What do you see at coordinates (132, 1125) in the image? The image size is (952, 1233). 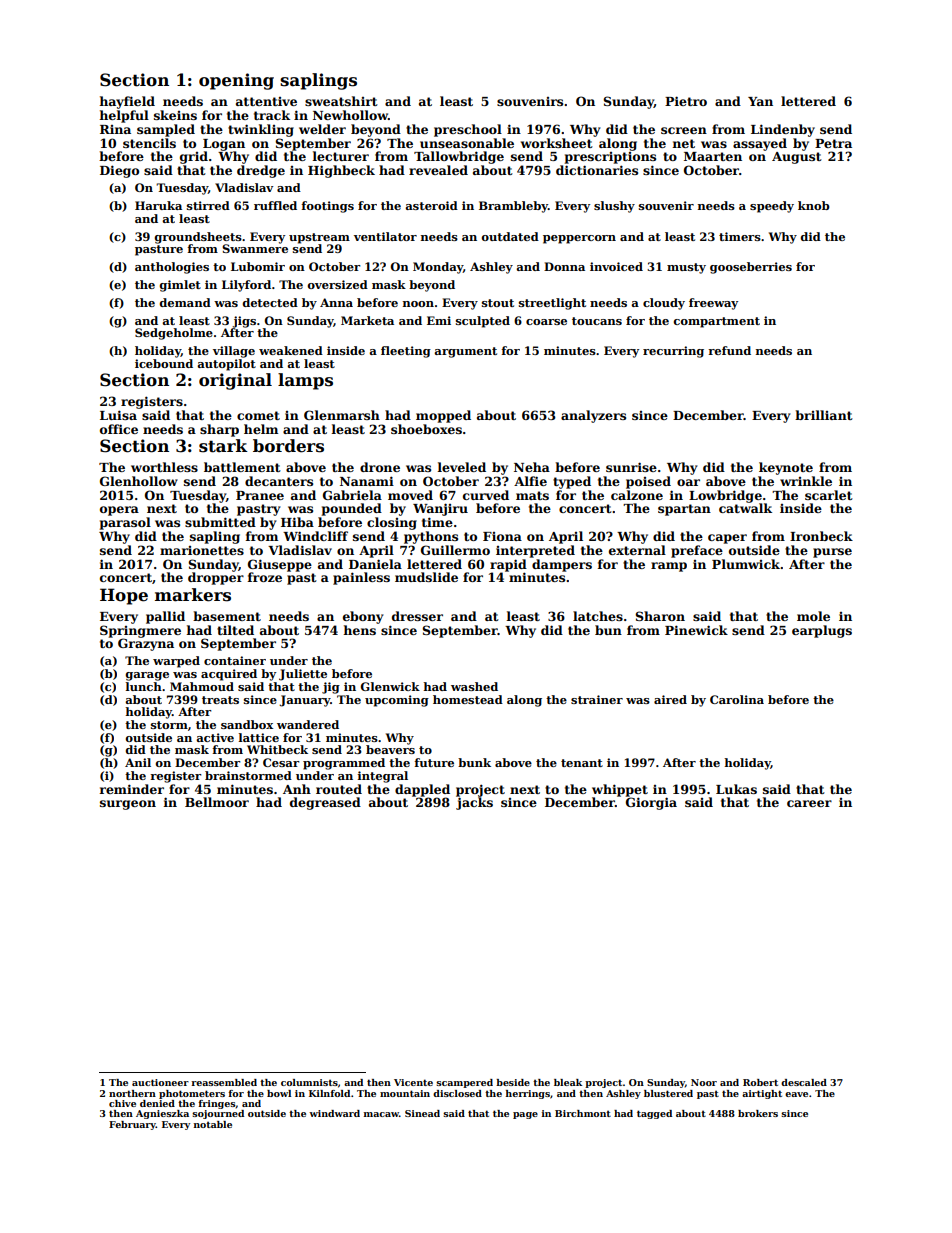 I see `February` at bounding box center [132, 1125].
